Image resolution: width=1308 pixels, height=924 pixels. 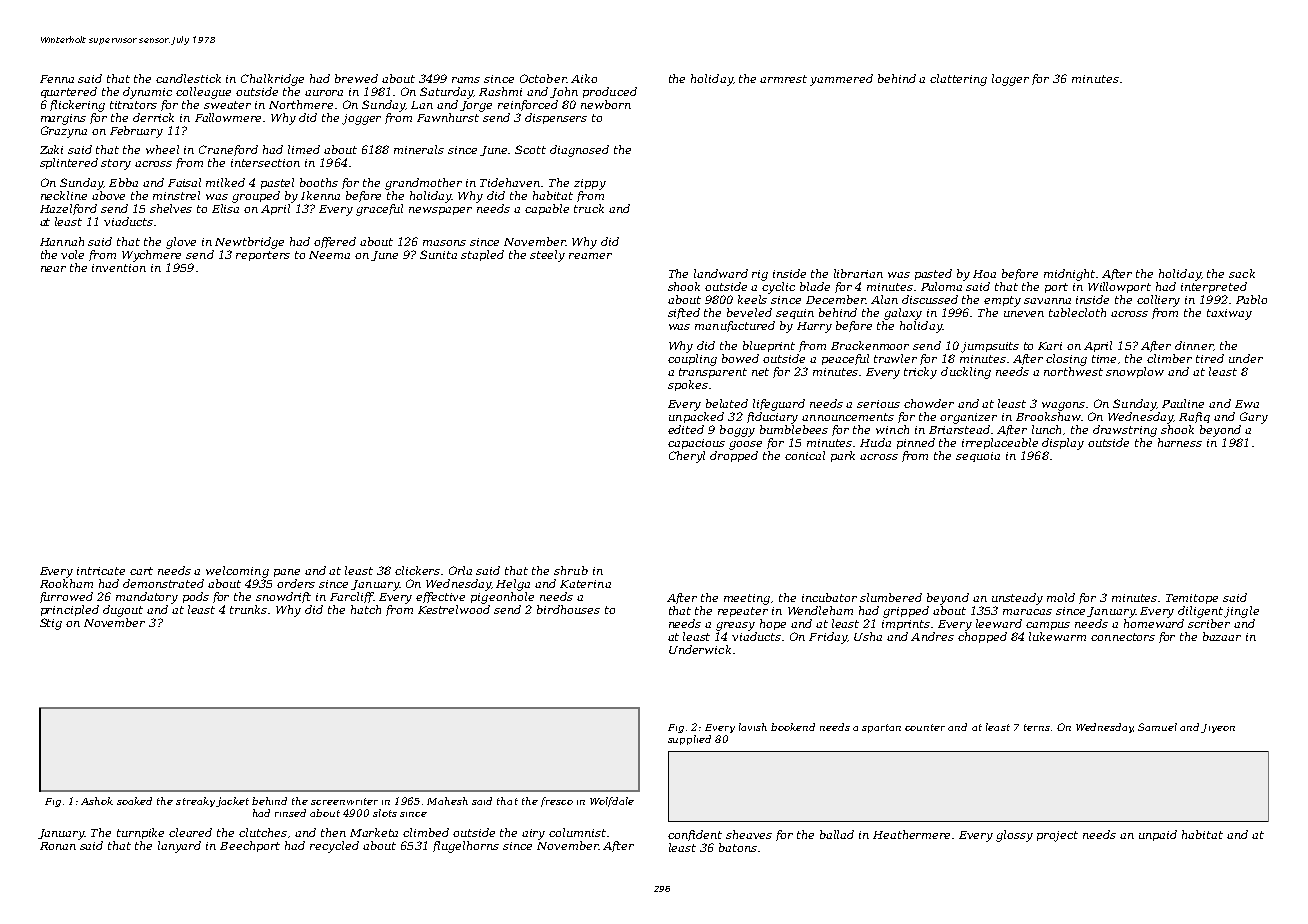 What do you see at coordinates (329, 255) in the image?
I see `Neema` at bounding box center [329, 255].
